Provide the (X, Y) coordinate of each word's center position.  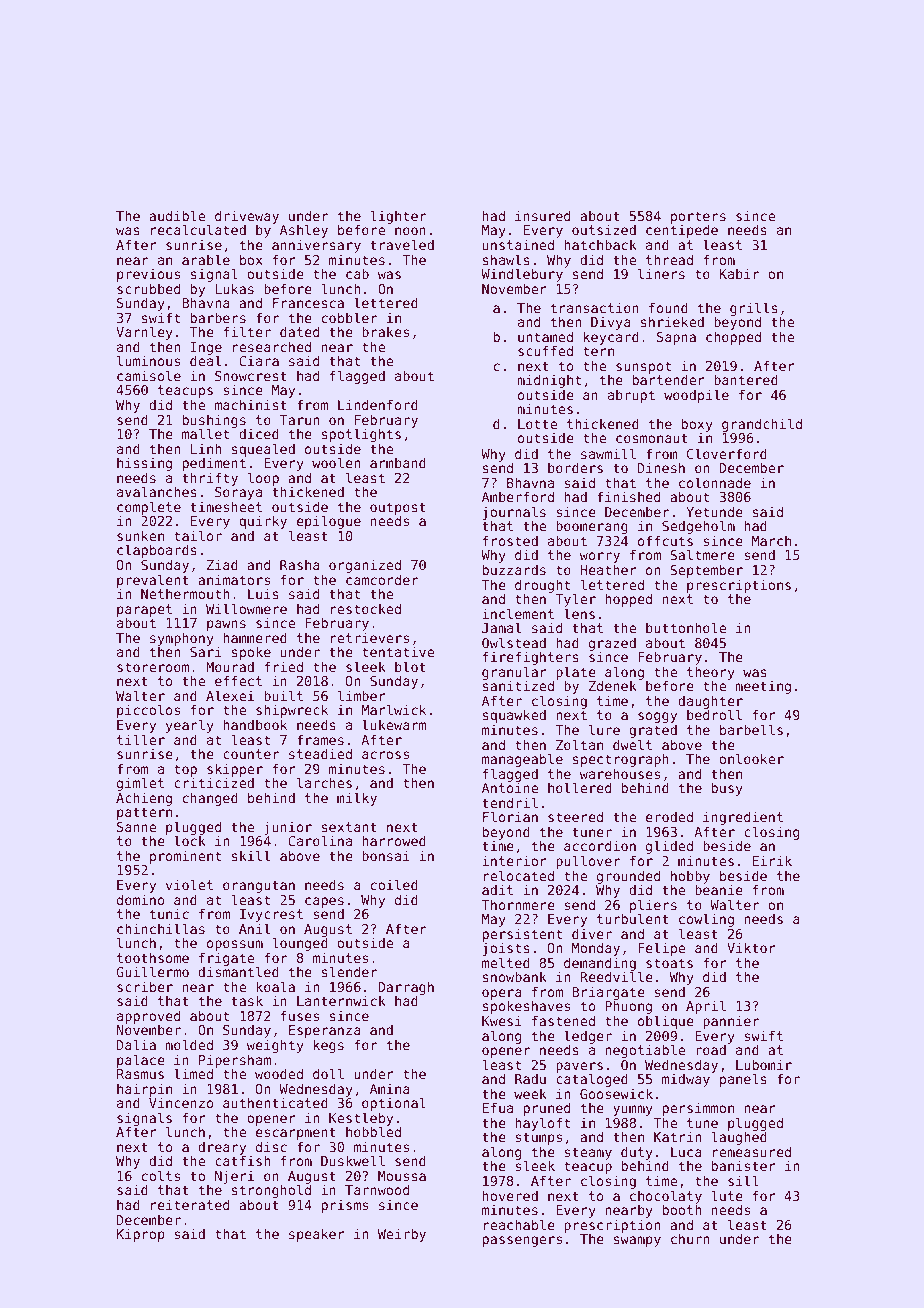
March (771, 541)
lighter (398, 217)
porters (698, 218)
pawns (226, 625)
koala (275, 986)
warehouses (620, 773)
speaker (317, 1235)
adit (497, 889)
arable (206, 259)
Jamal (501, 627)
